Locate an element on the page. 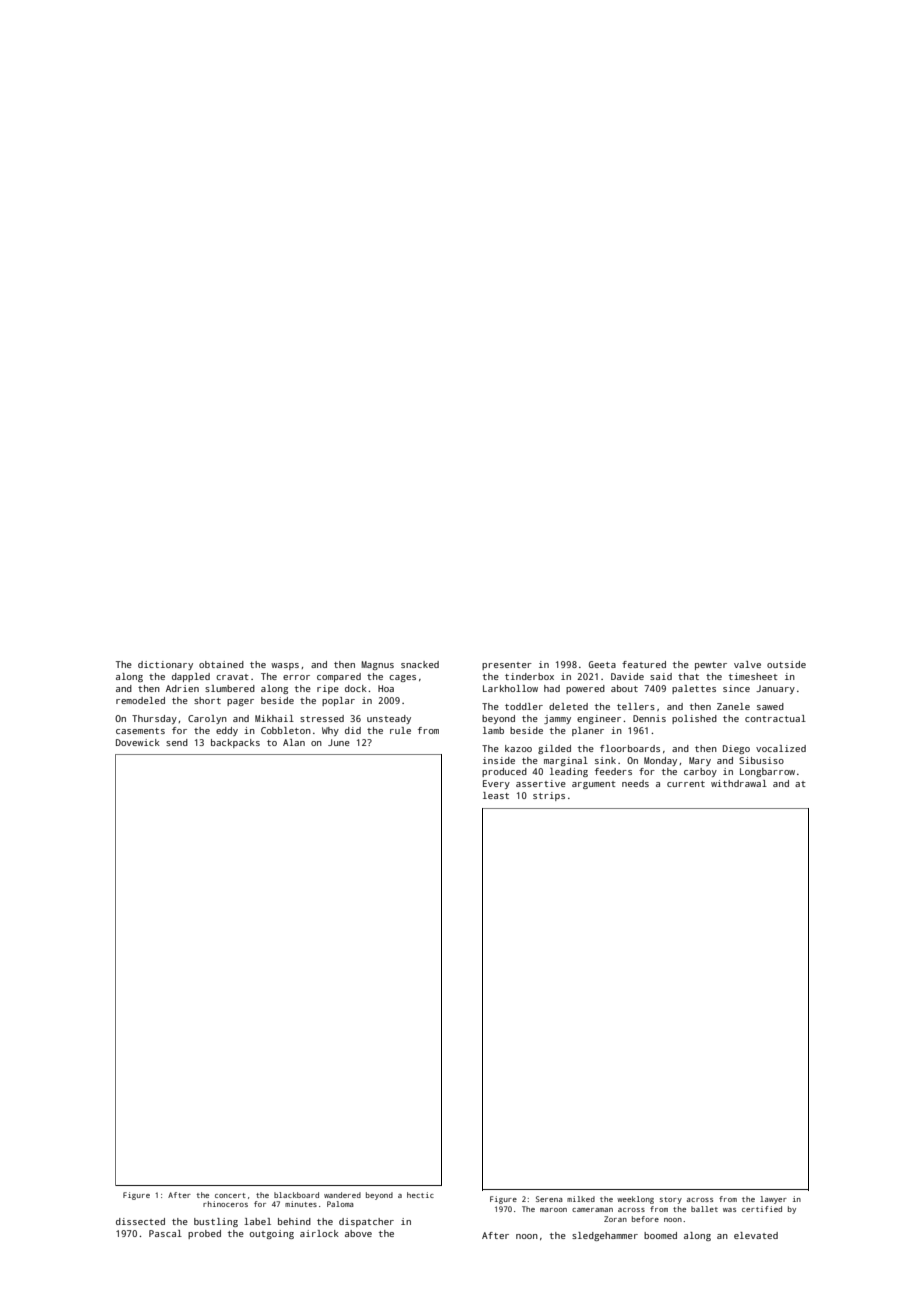 This document has height=1308, width=924. withdrawal is located at coordinates (739, 783).
